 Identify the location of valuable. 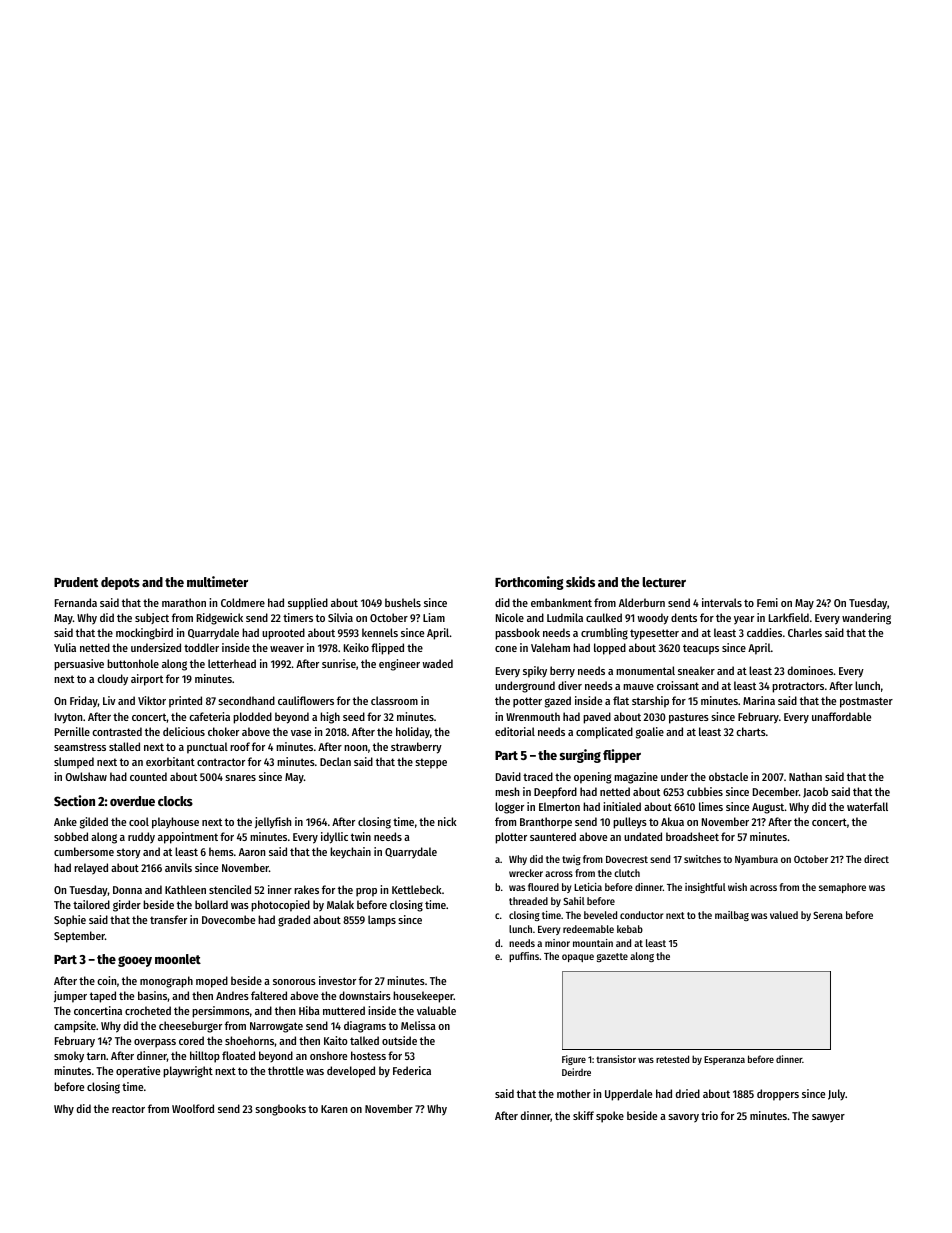
(436, 1010).
